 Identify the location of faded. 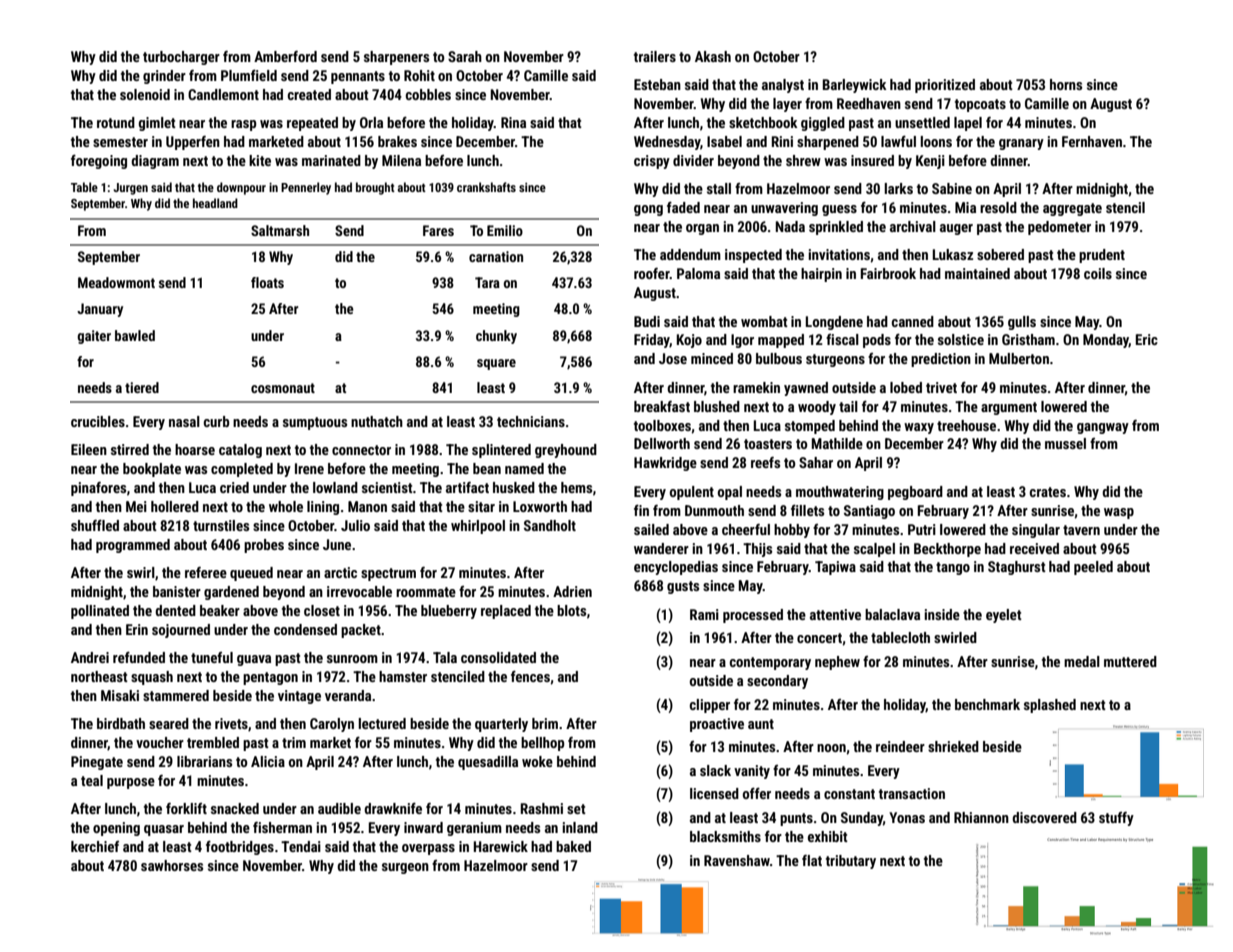
(683, 207).
